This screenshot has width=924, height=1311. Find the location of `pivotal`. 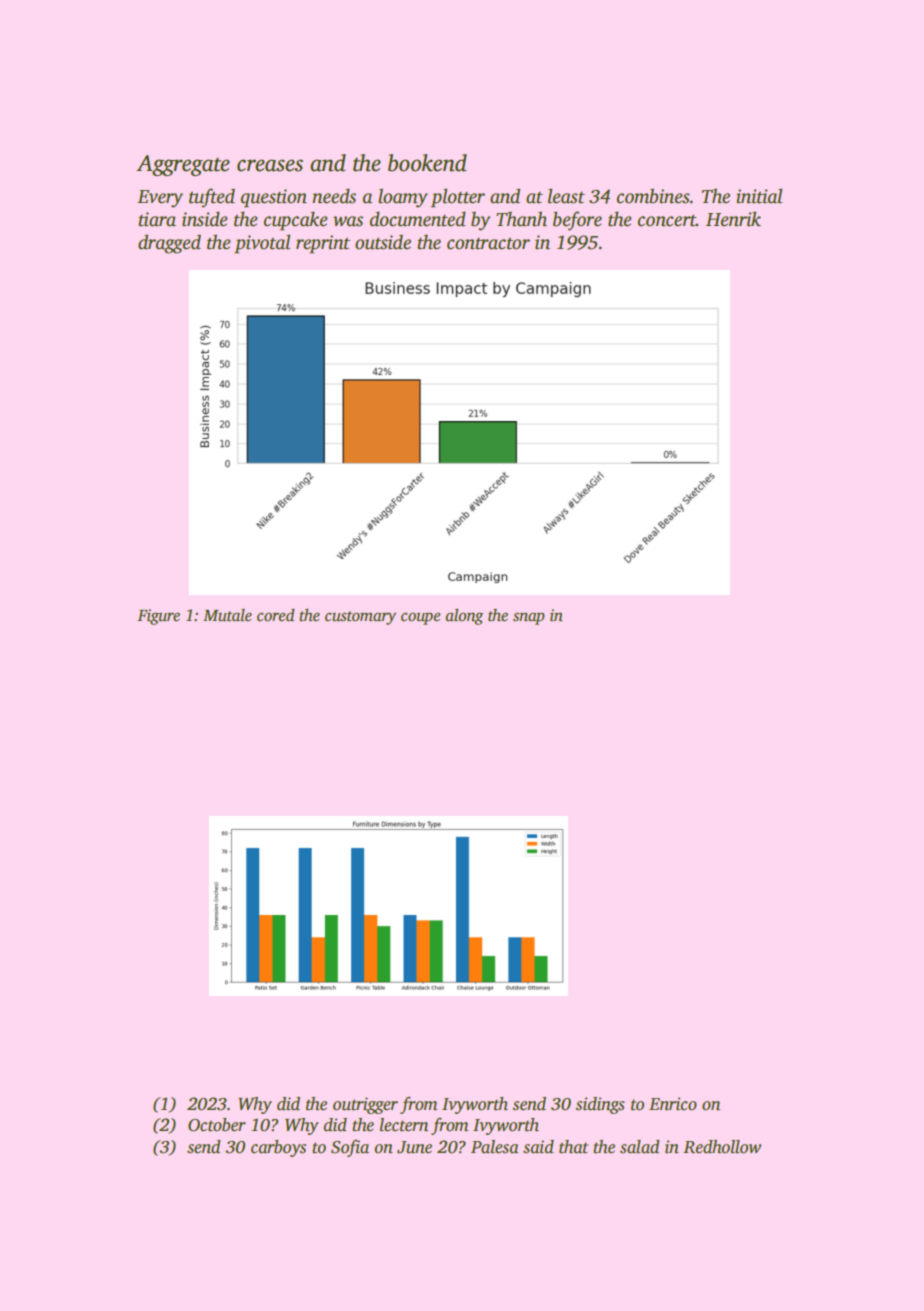

pivotal is located at coordinates (262, 244).
